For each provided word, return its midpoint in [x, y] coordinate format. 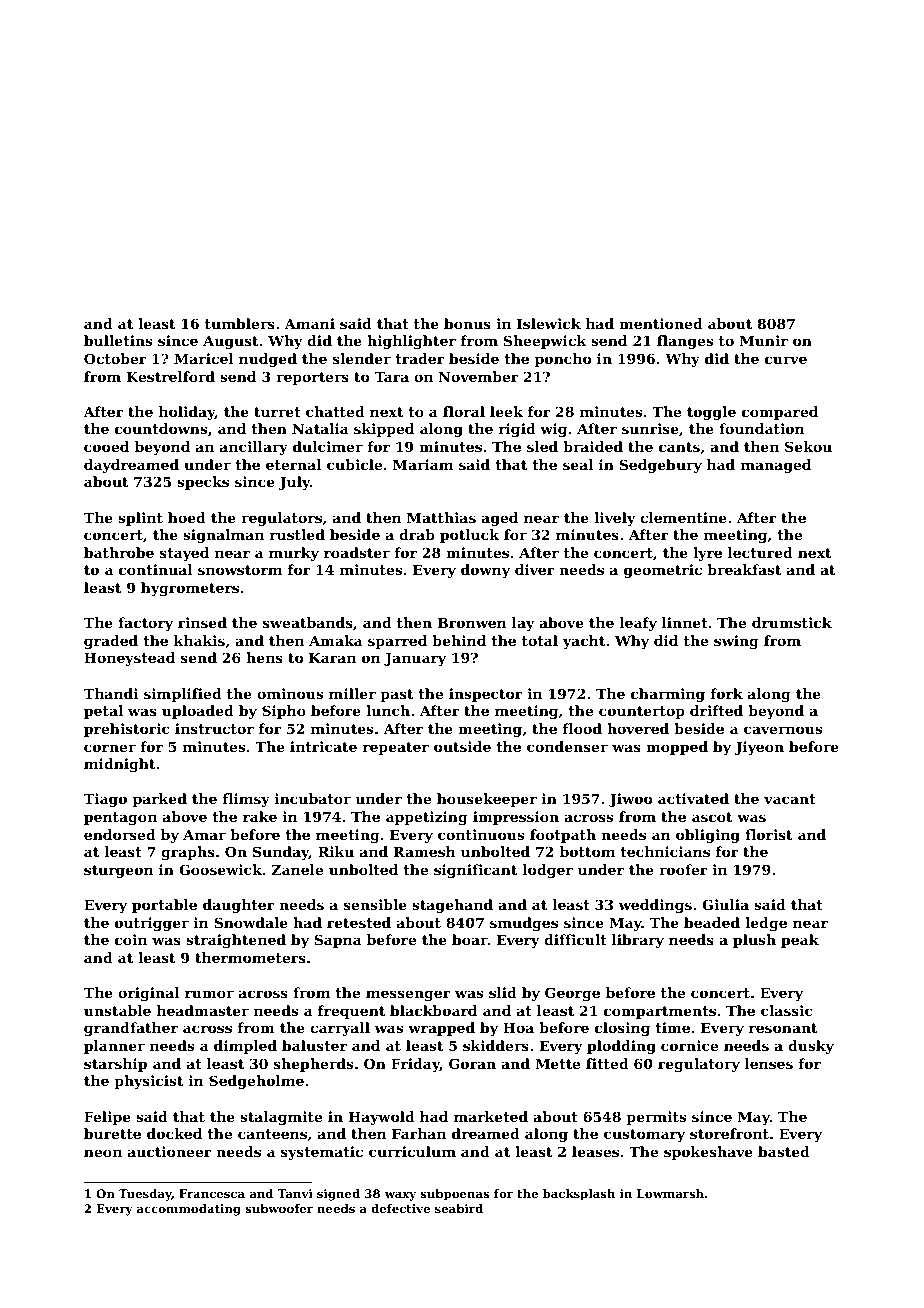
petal [103, 712]
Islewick [549, 323]
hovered [638, 728]
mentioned [661, 323]
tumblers [240, 323]
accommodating [189, 1210]
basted [784, 1151]
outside [462, 746]
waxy [400, 1196]
